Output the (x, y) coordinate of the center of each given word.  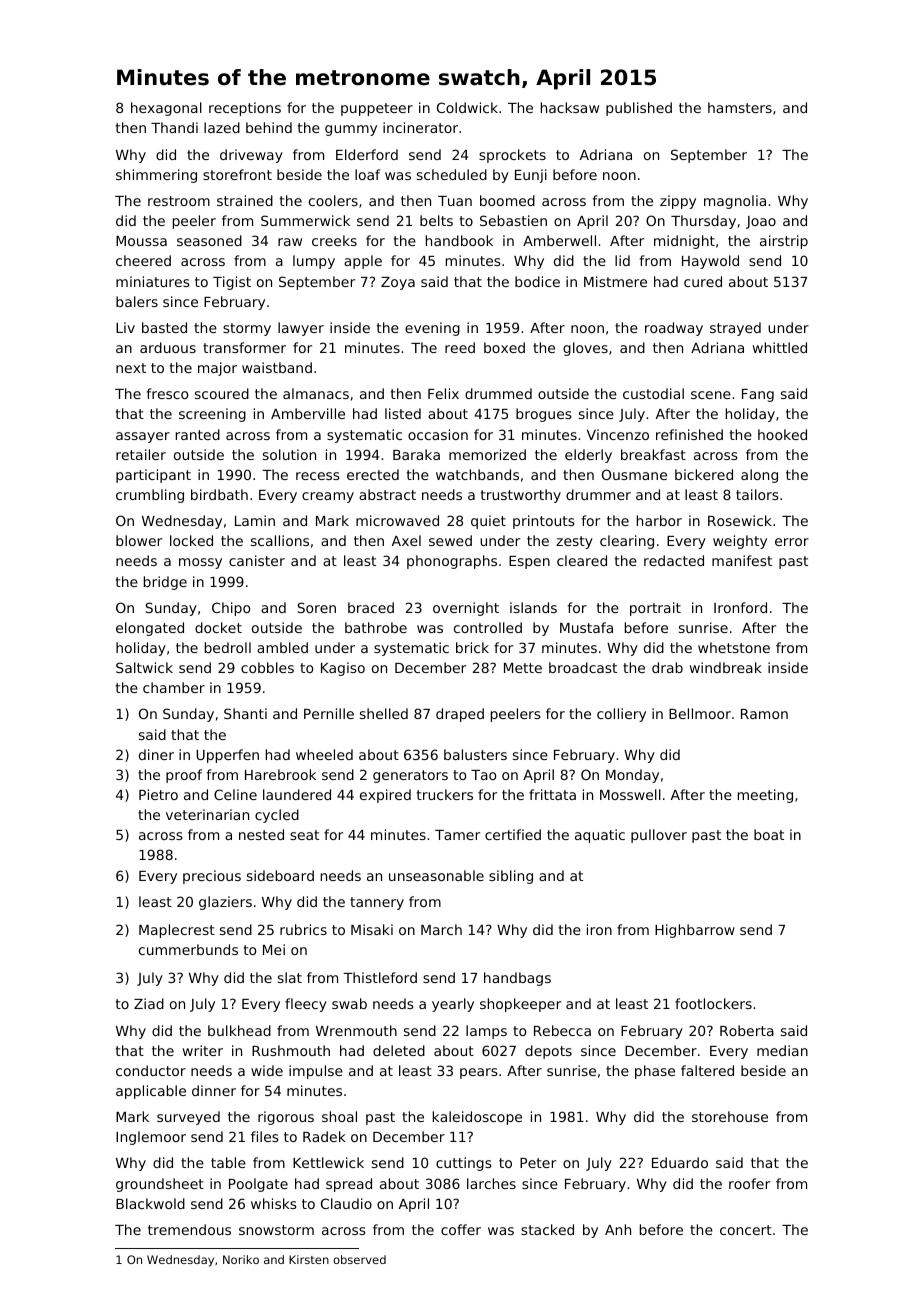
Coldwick (467, 107)
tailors (757, 494)
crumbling (150, 496)
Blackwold (150, 1203)
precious (212, 877)
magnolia (735, 202)
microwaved (397, 520)
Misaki (372, 929)
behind (269, 127)
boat (769, 834)
